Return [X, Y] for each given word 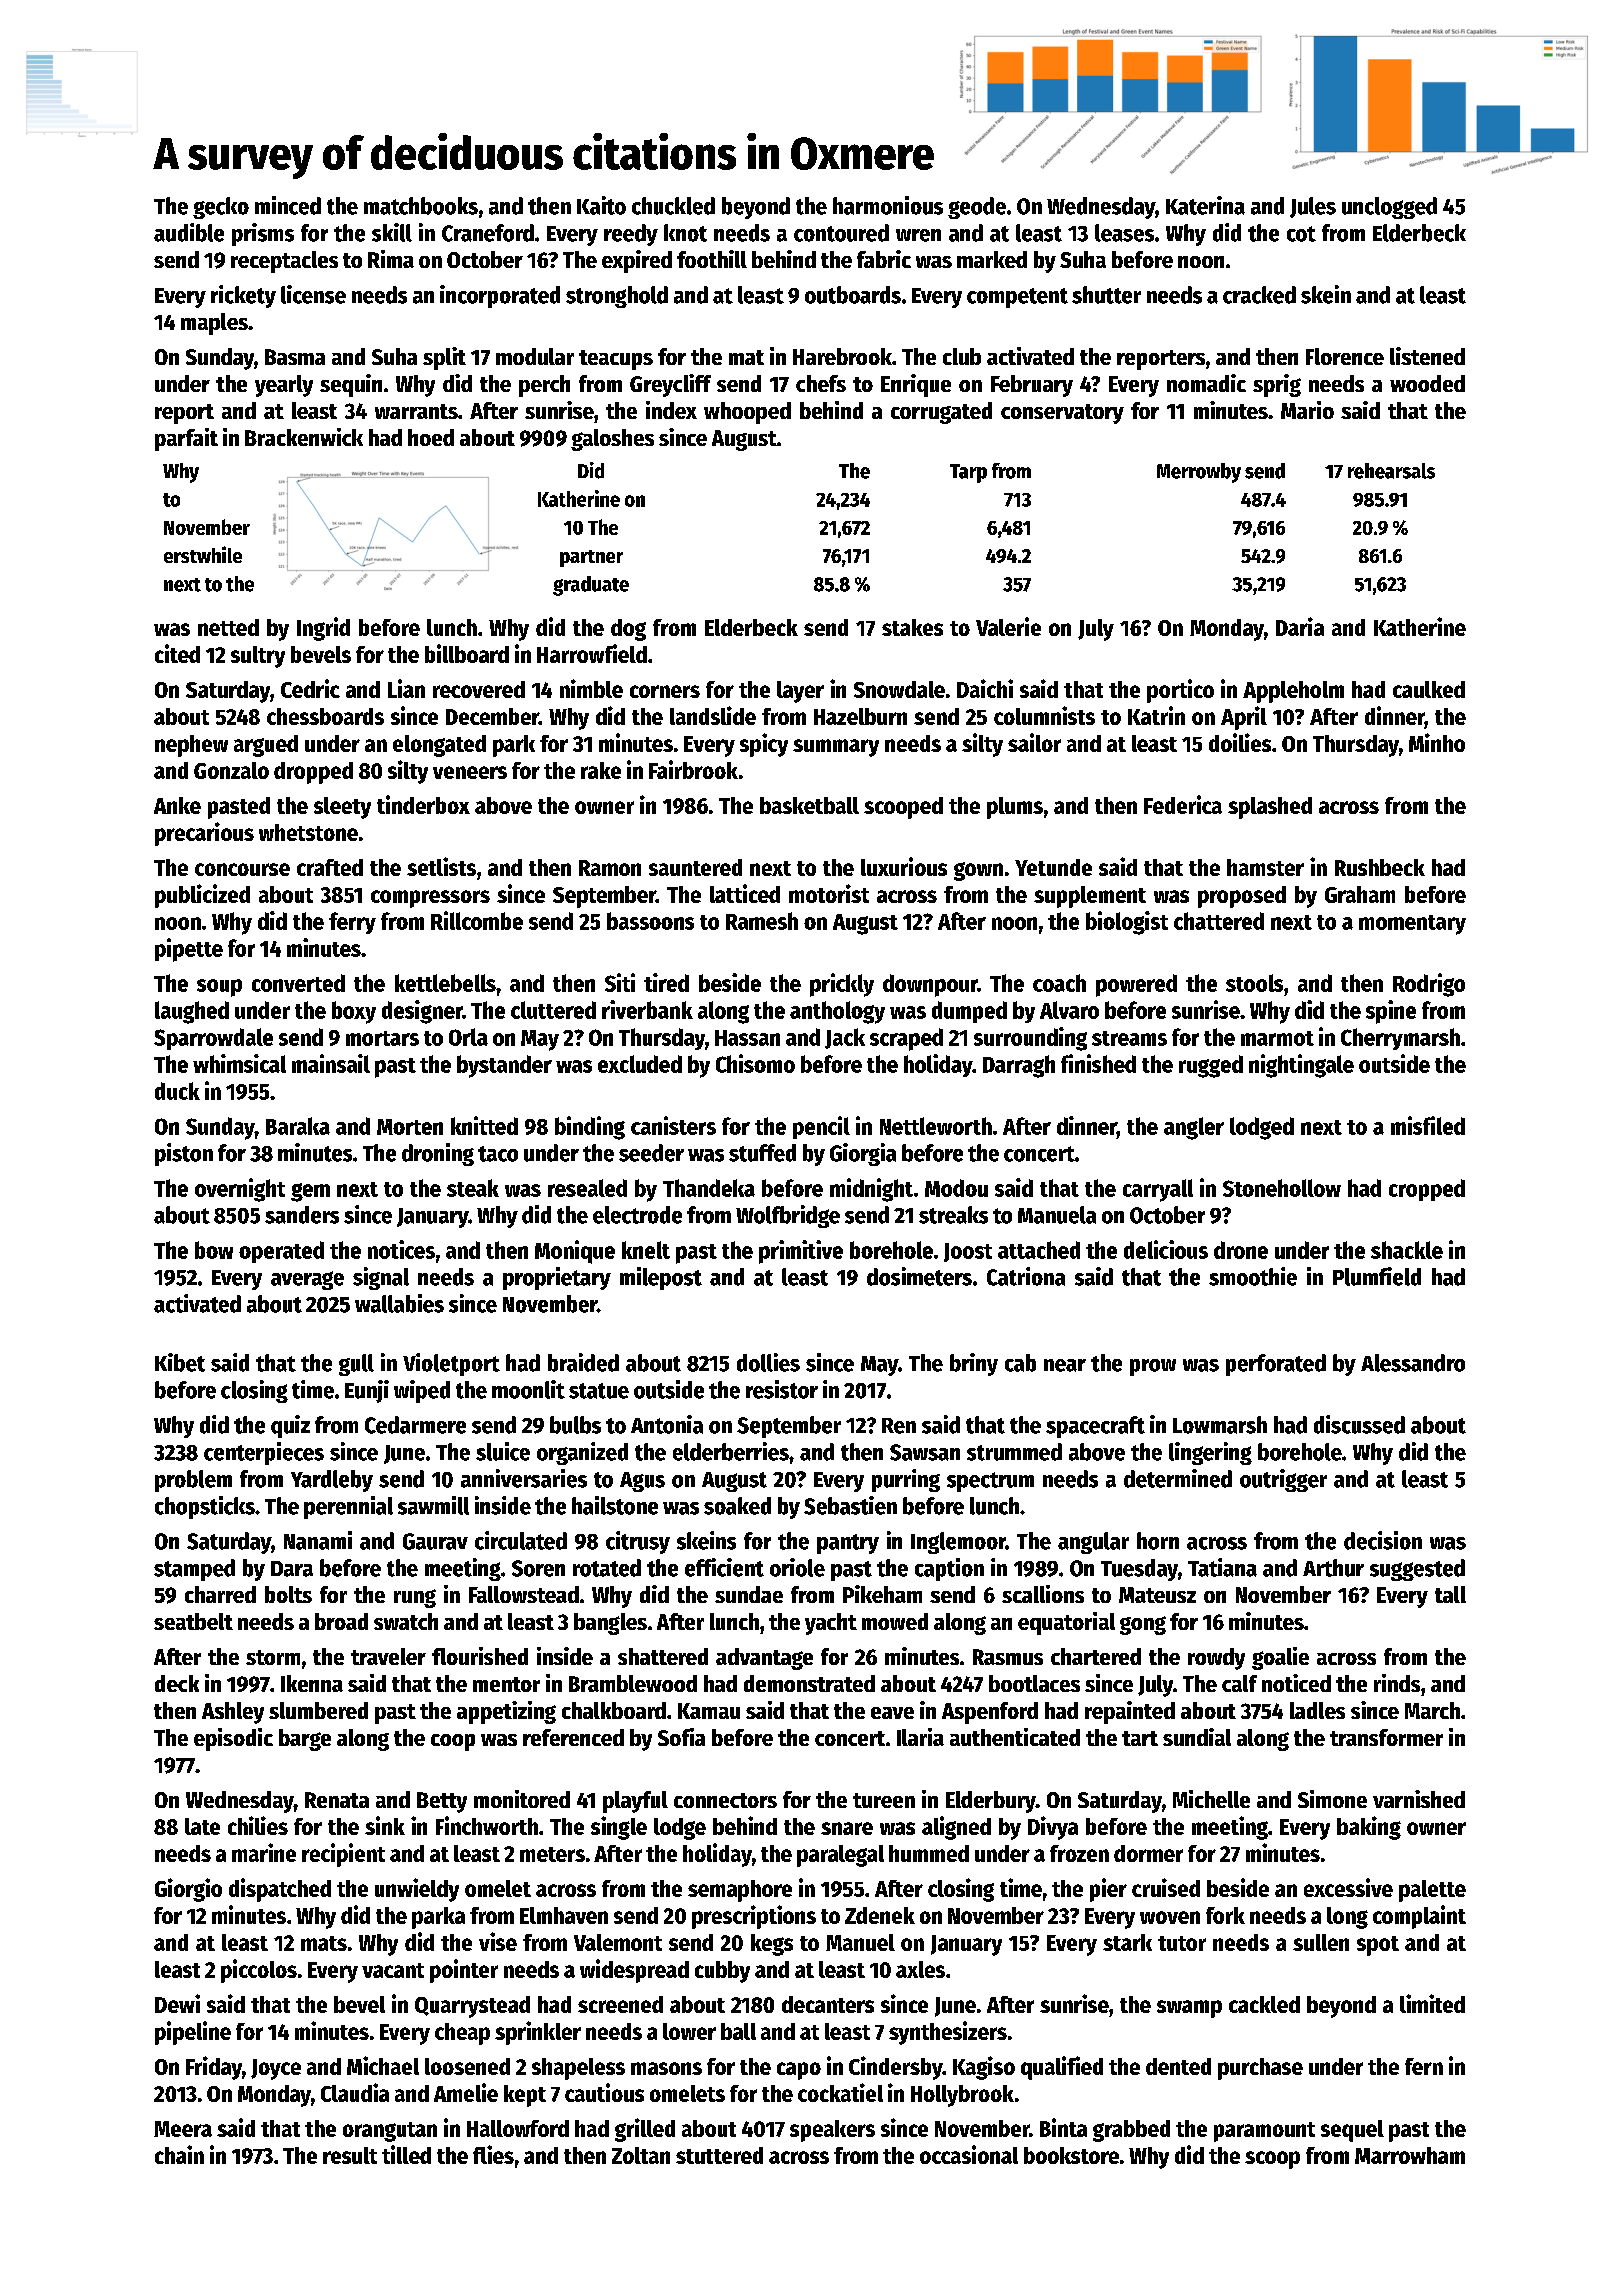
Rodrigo [1429, 985]
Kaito [601, 205]
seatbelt [193, 1621]
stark [1127, 1942]
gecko [221, 208]
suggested [1417, 1570]
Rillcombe [477, 920]
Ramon [610, 868]
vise [498, 1941]
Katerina [1205, 205]
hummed [929, 1853]
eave [892, 1713]
